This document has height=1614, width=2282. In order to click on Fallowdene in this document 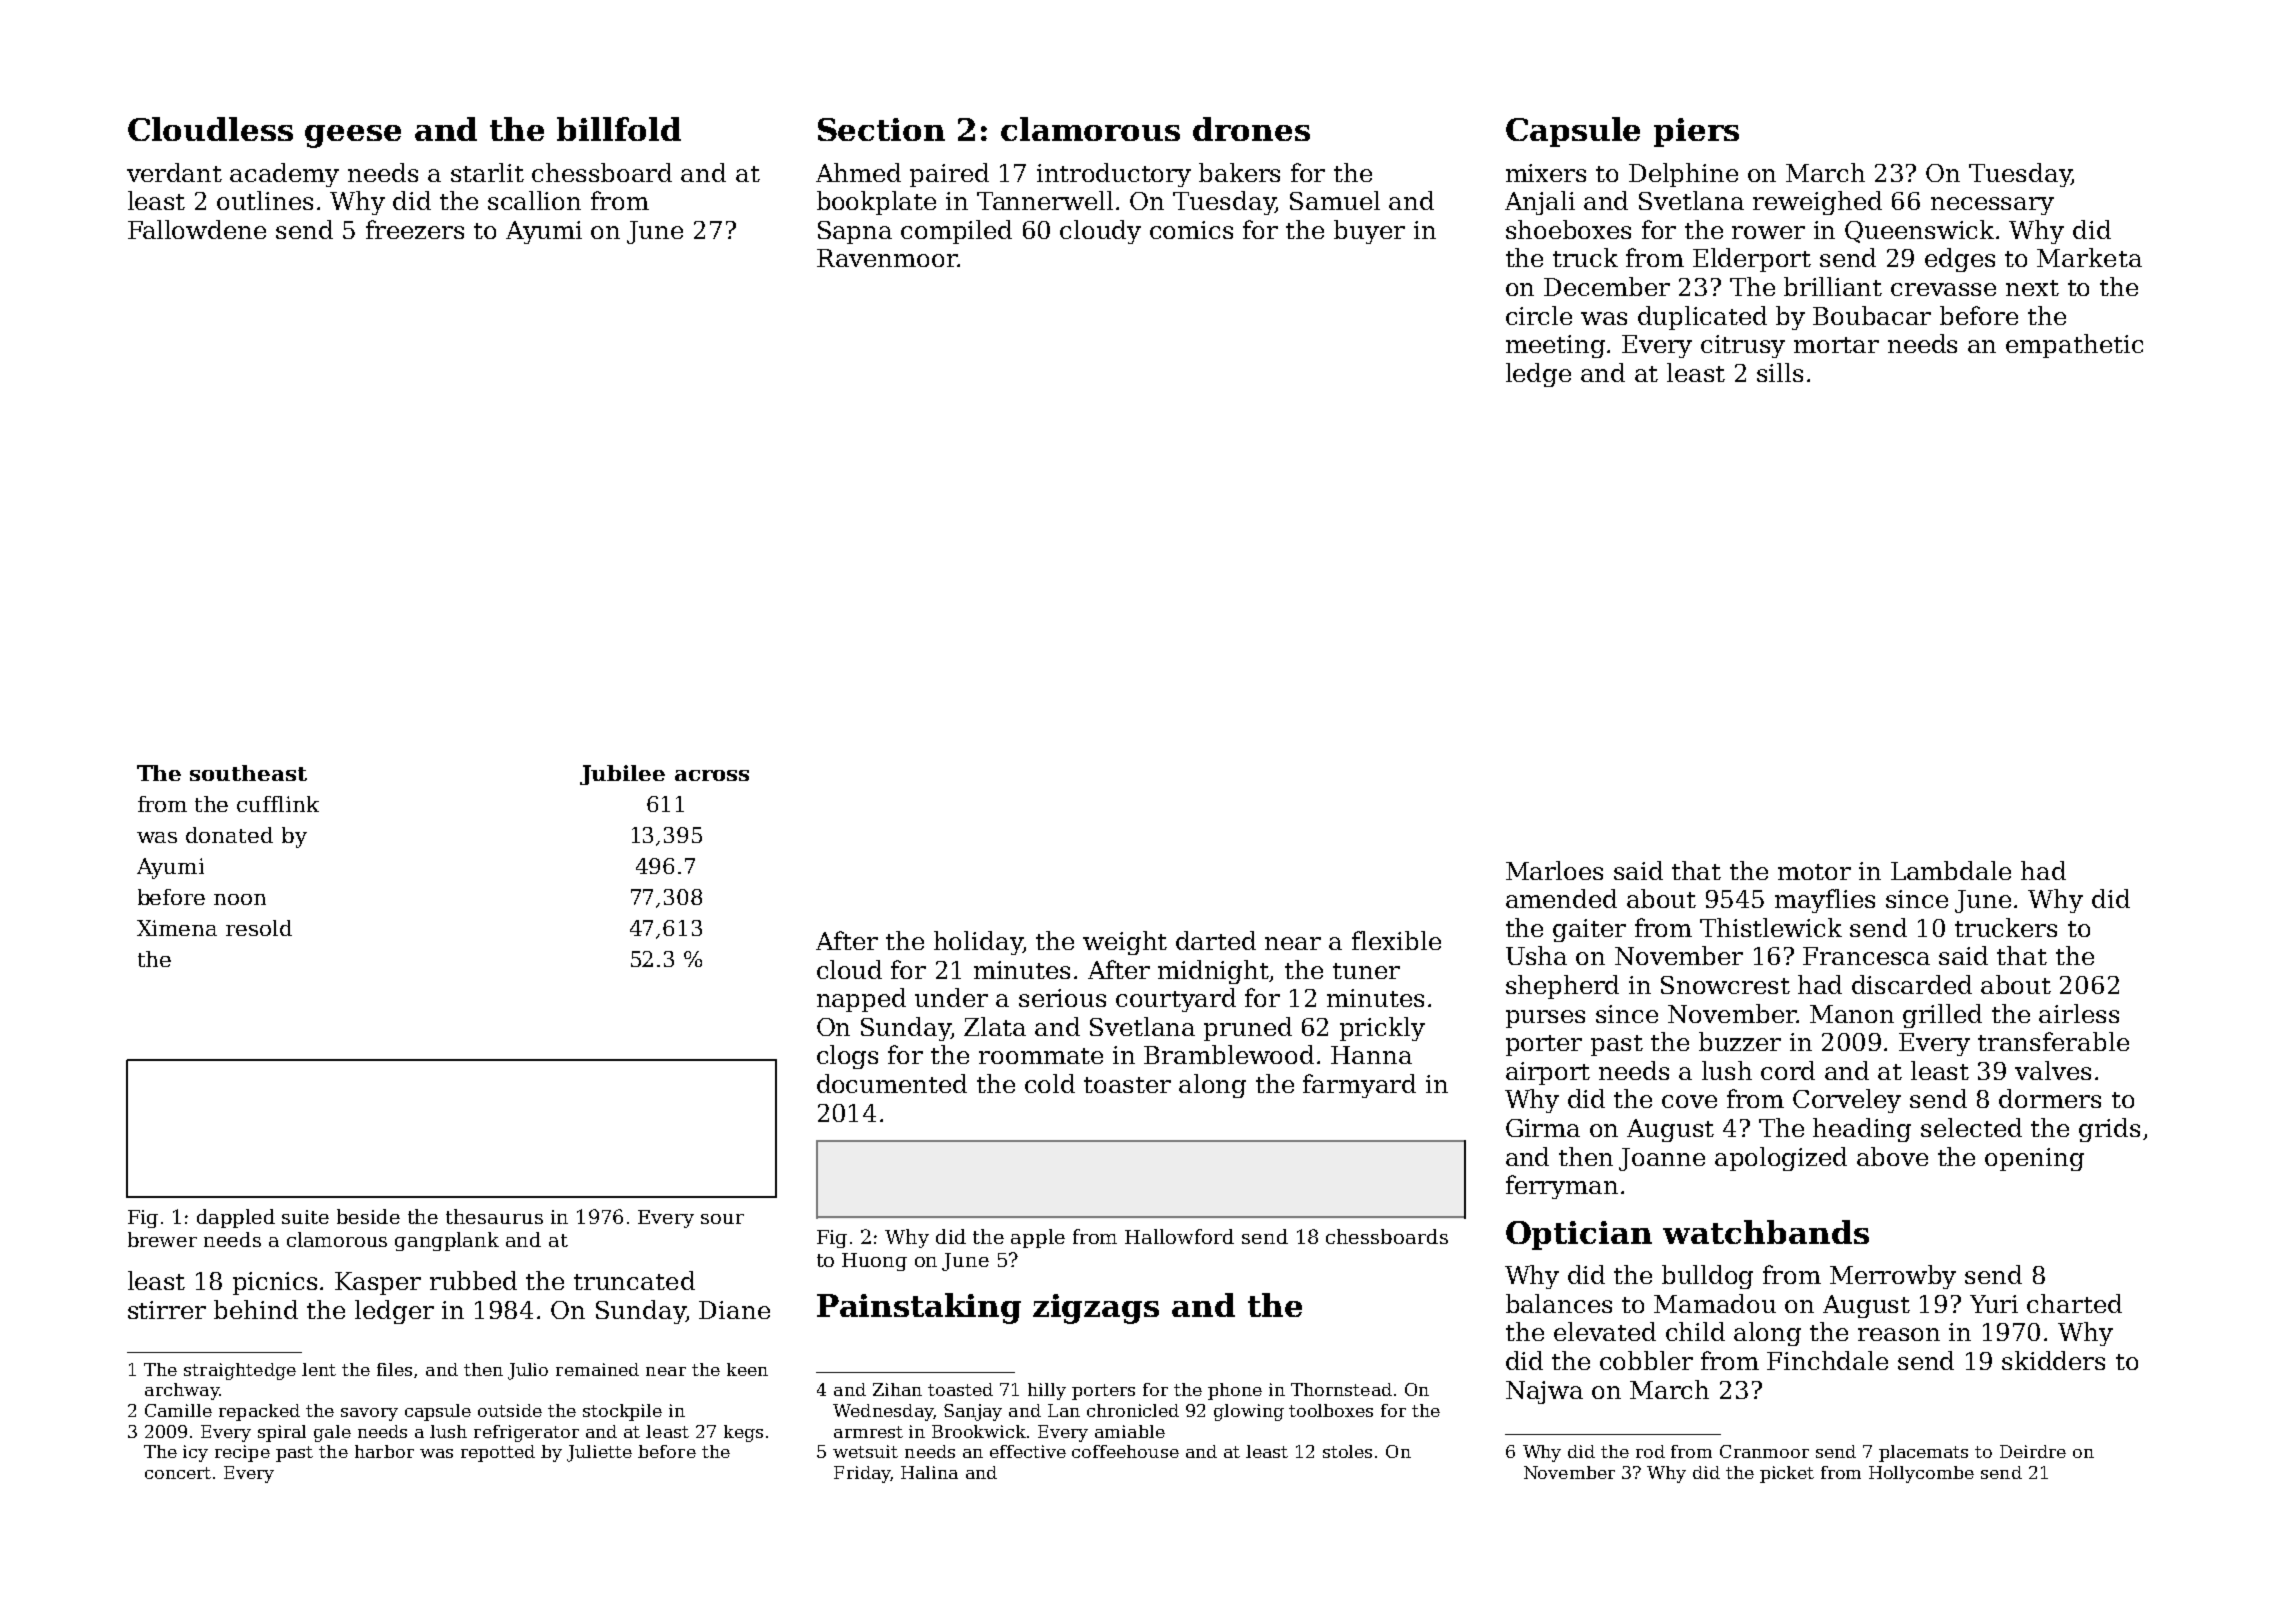, I will do `click(197, 229)`.
